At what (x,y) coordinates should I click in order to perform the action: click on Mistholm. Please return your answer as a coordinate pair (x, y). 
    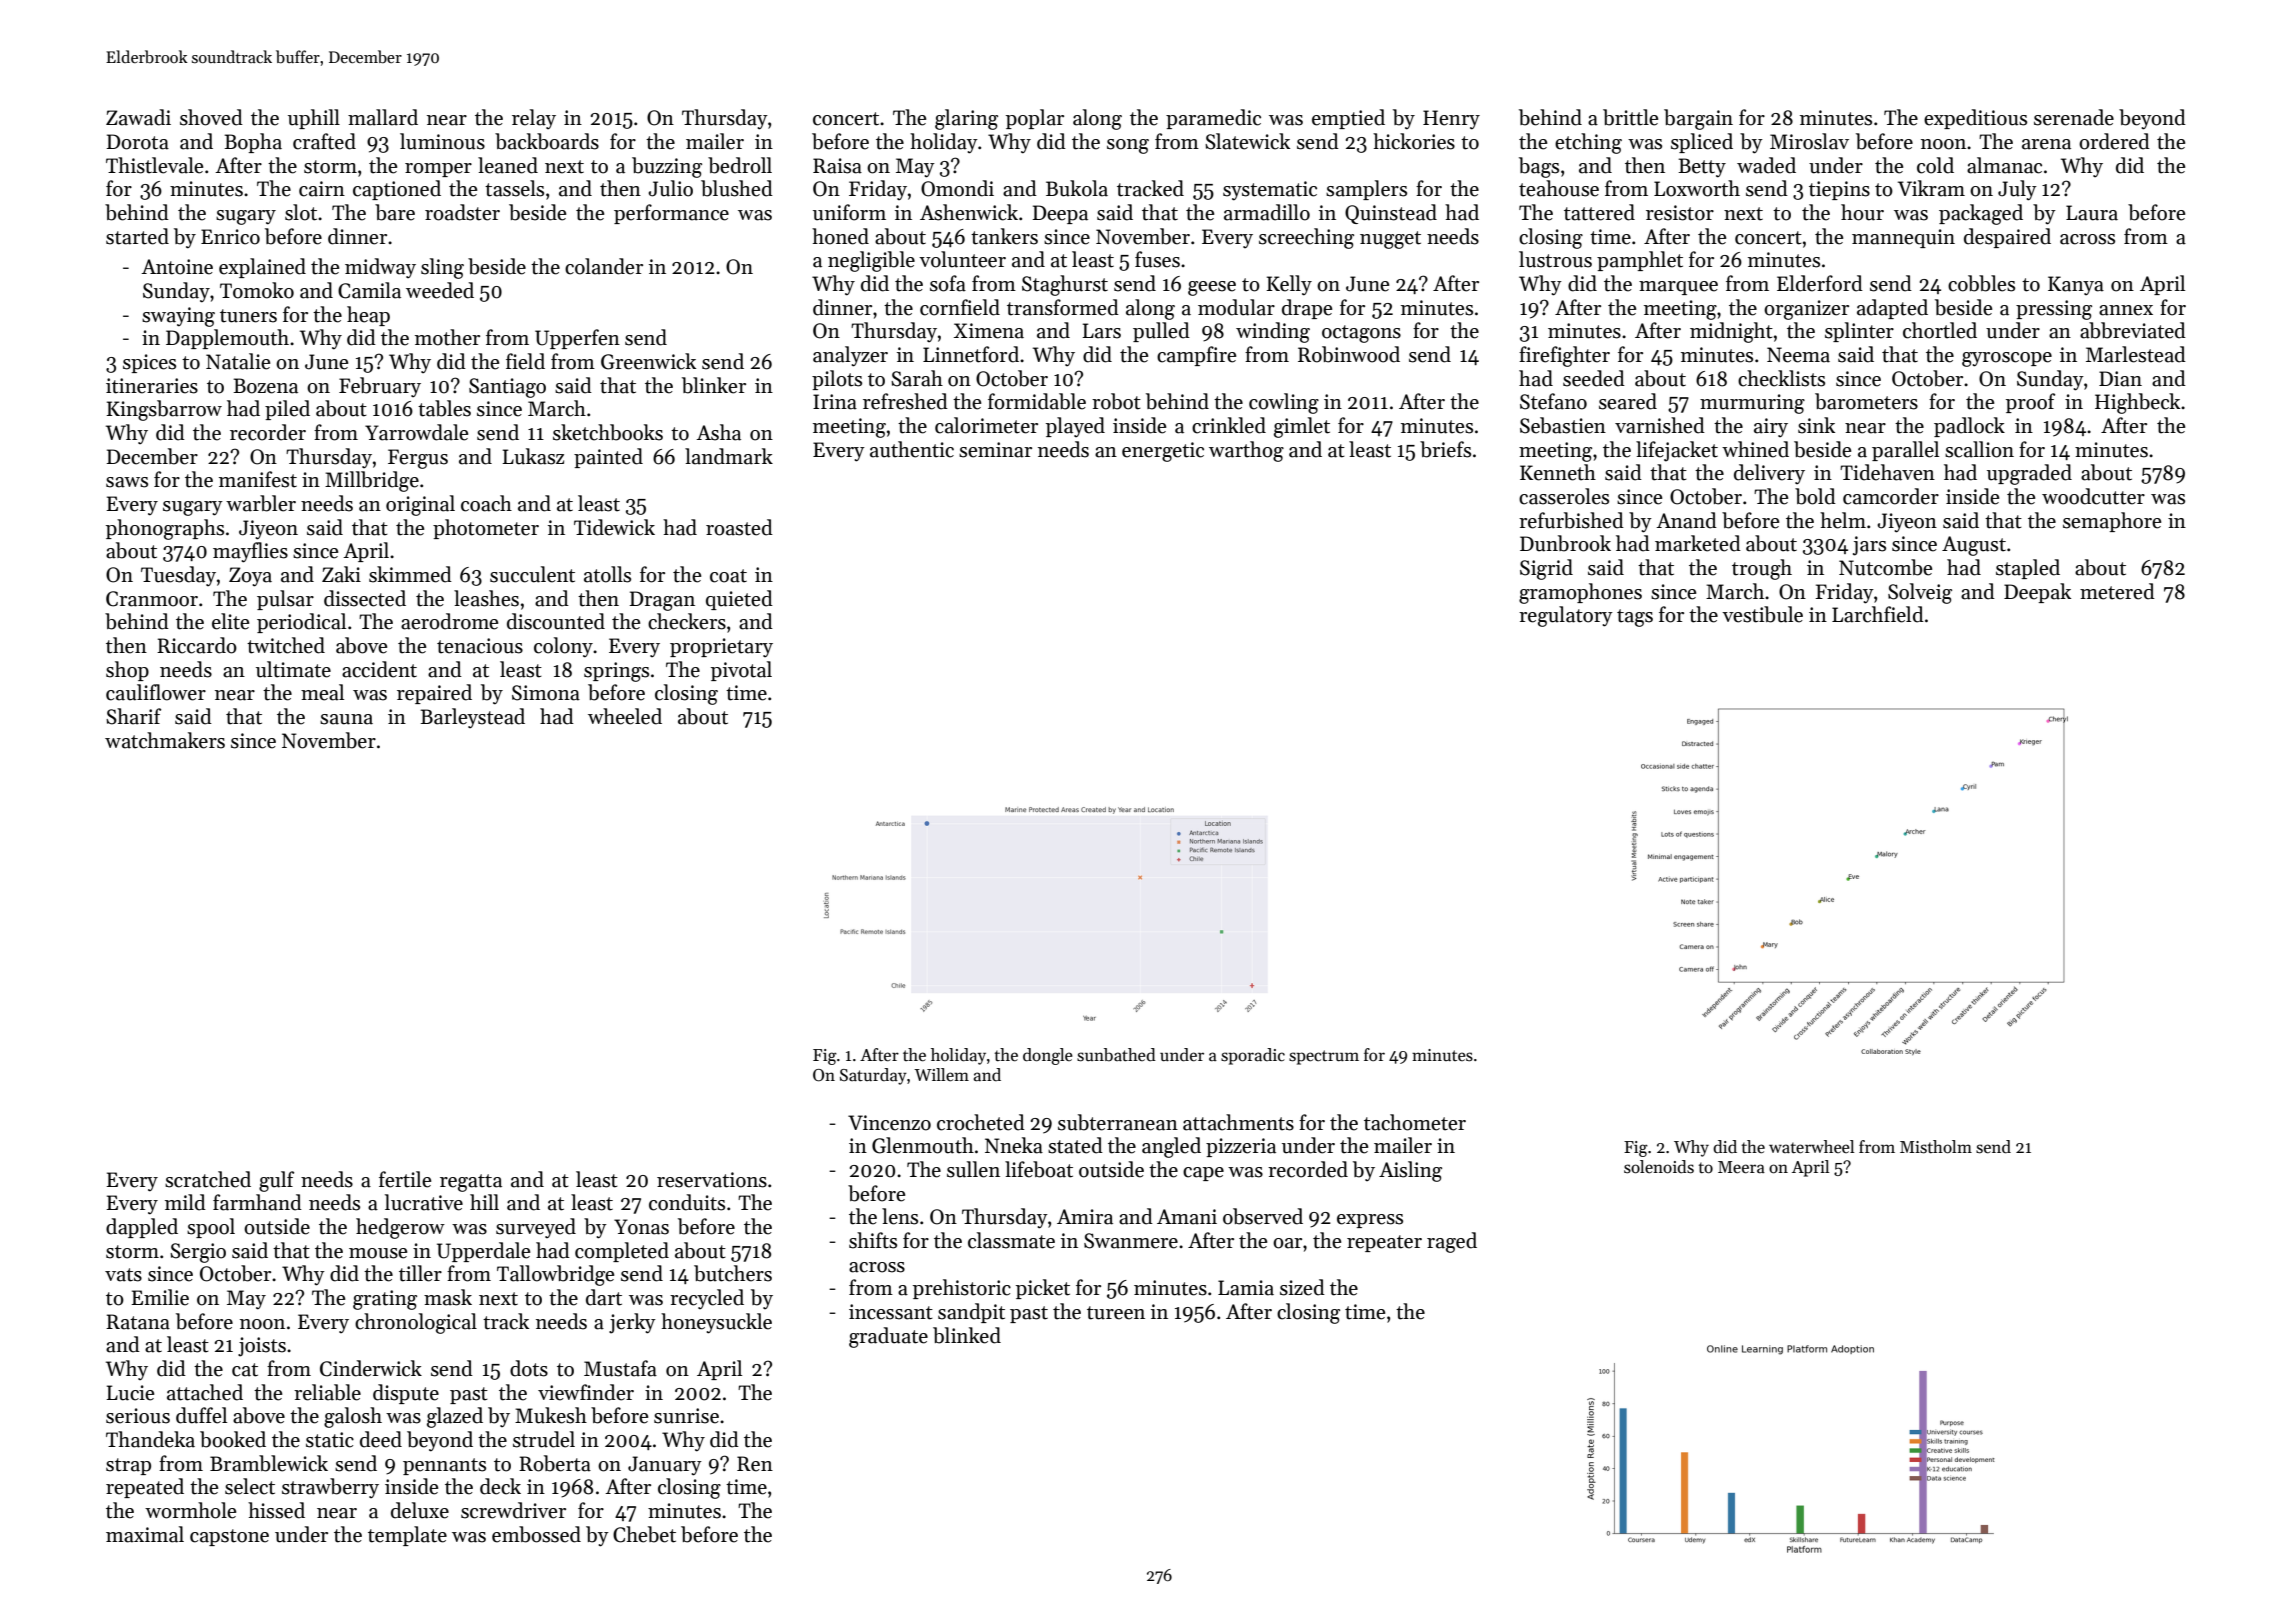
    Looking at the image, I should click on (1936, 1147).
